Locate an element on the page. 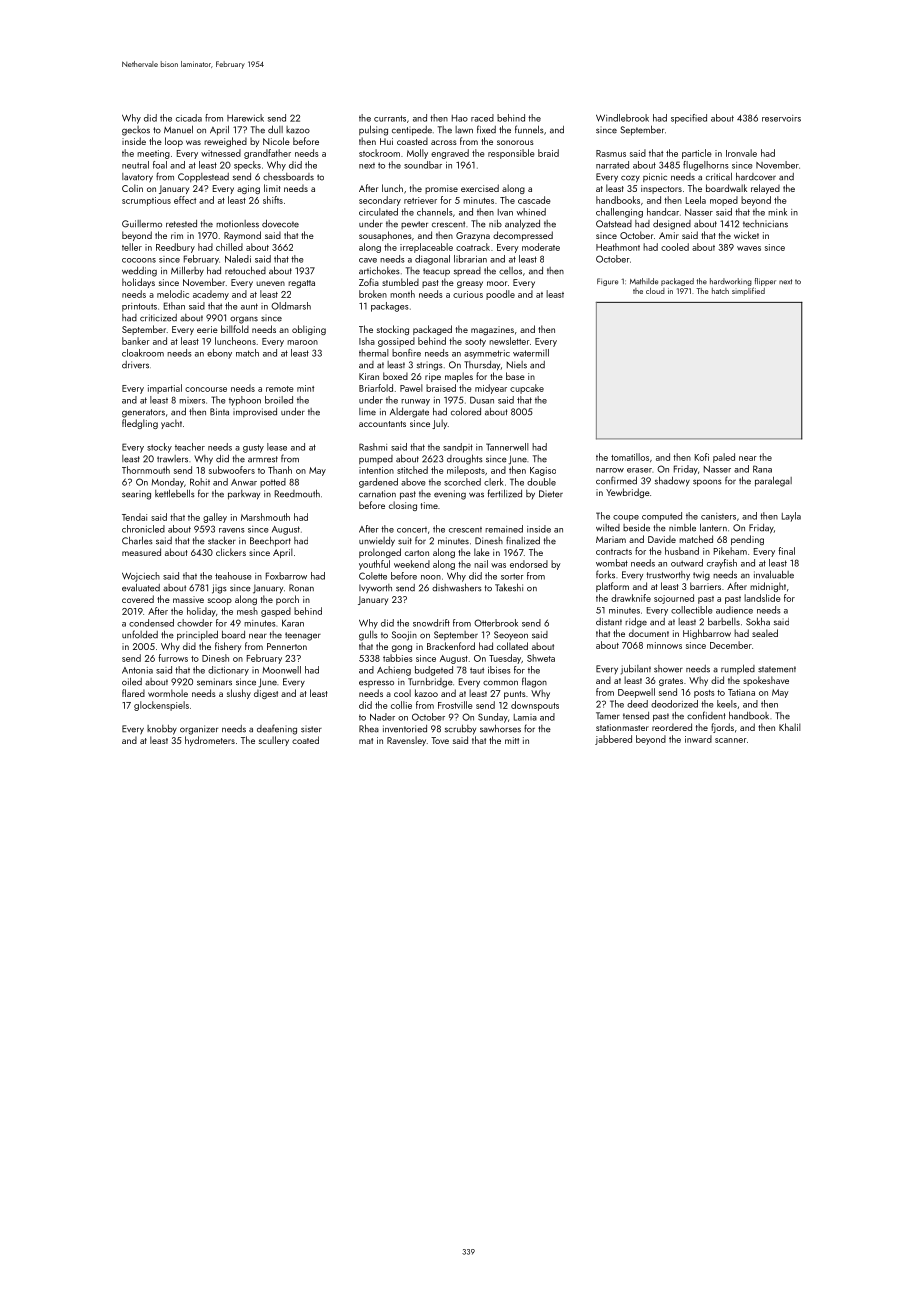 Image resolution: width=924 pixels, height=1308 pixels. Tove is located at coordinates (440, 740).
